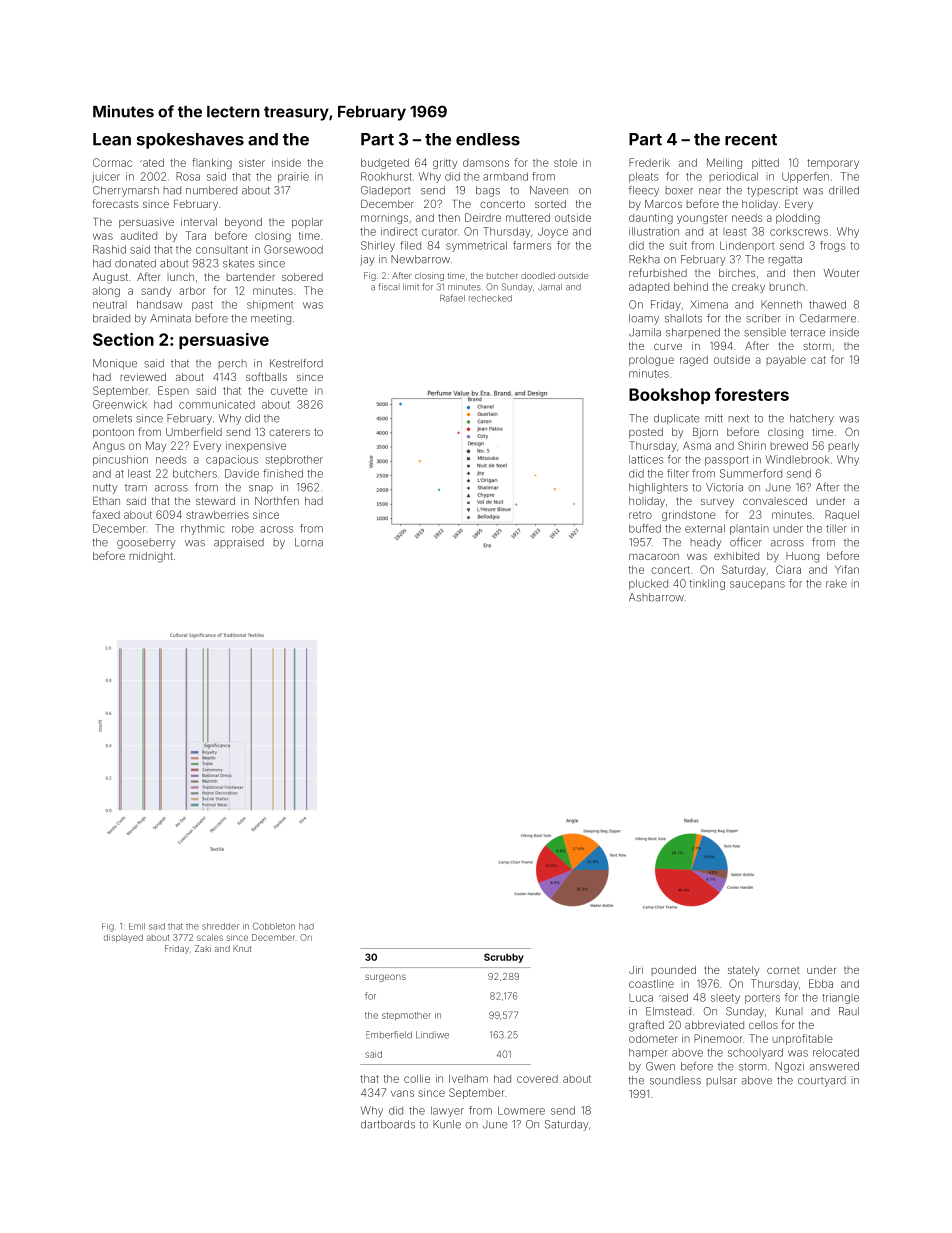 This screenshot has width=952, height=1233. I want to click on Scrubby, so click(504, 958).
